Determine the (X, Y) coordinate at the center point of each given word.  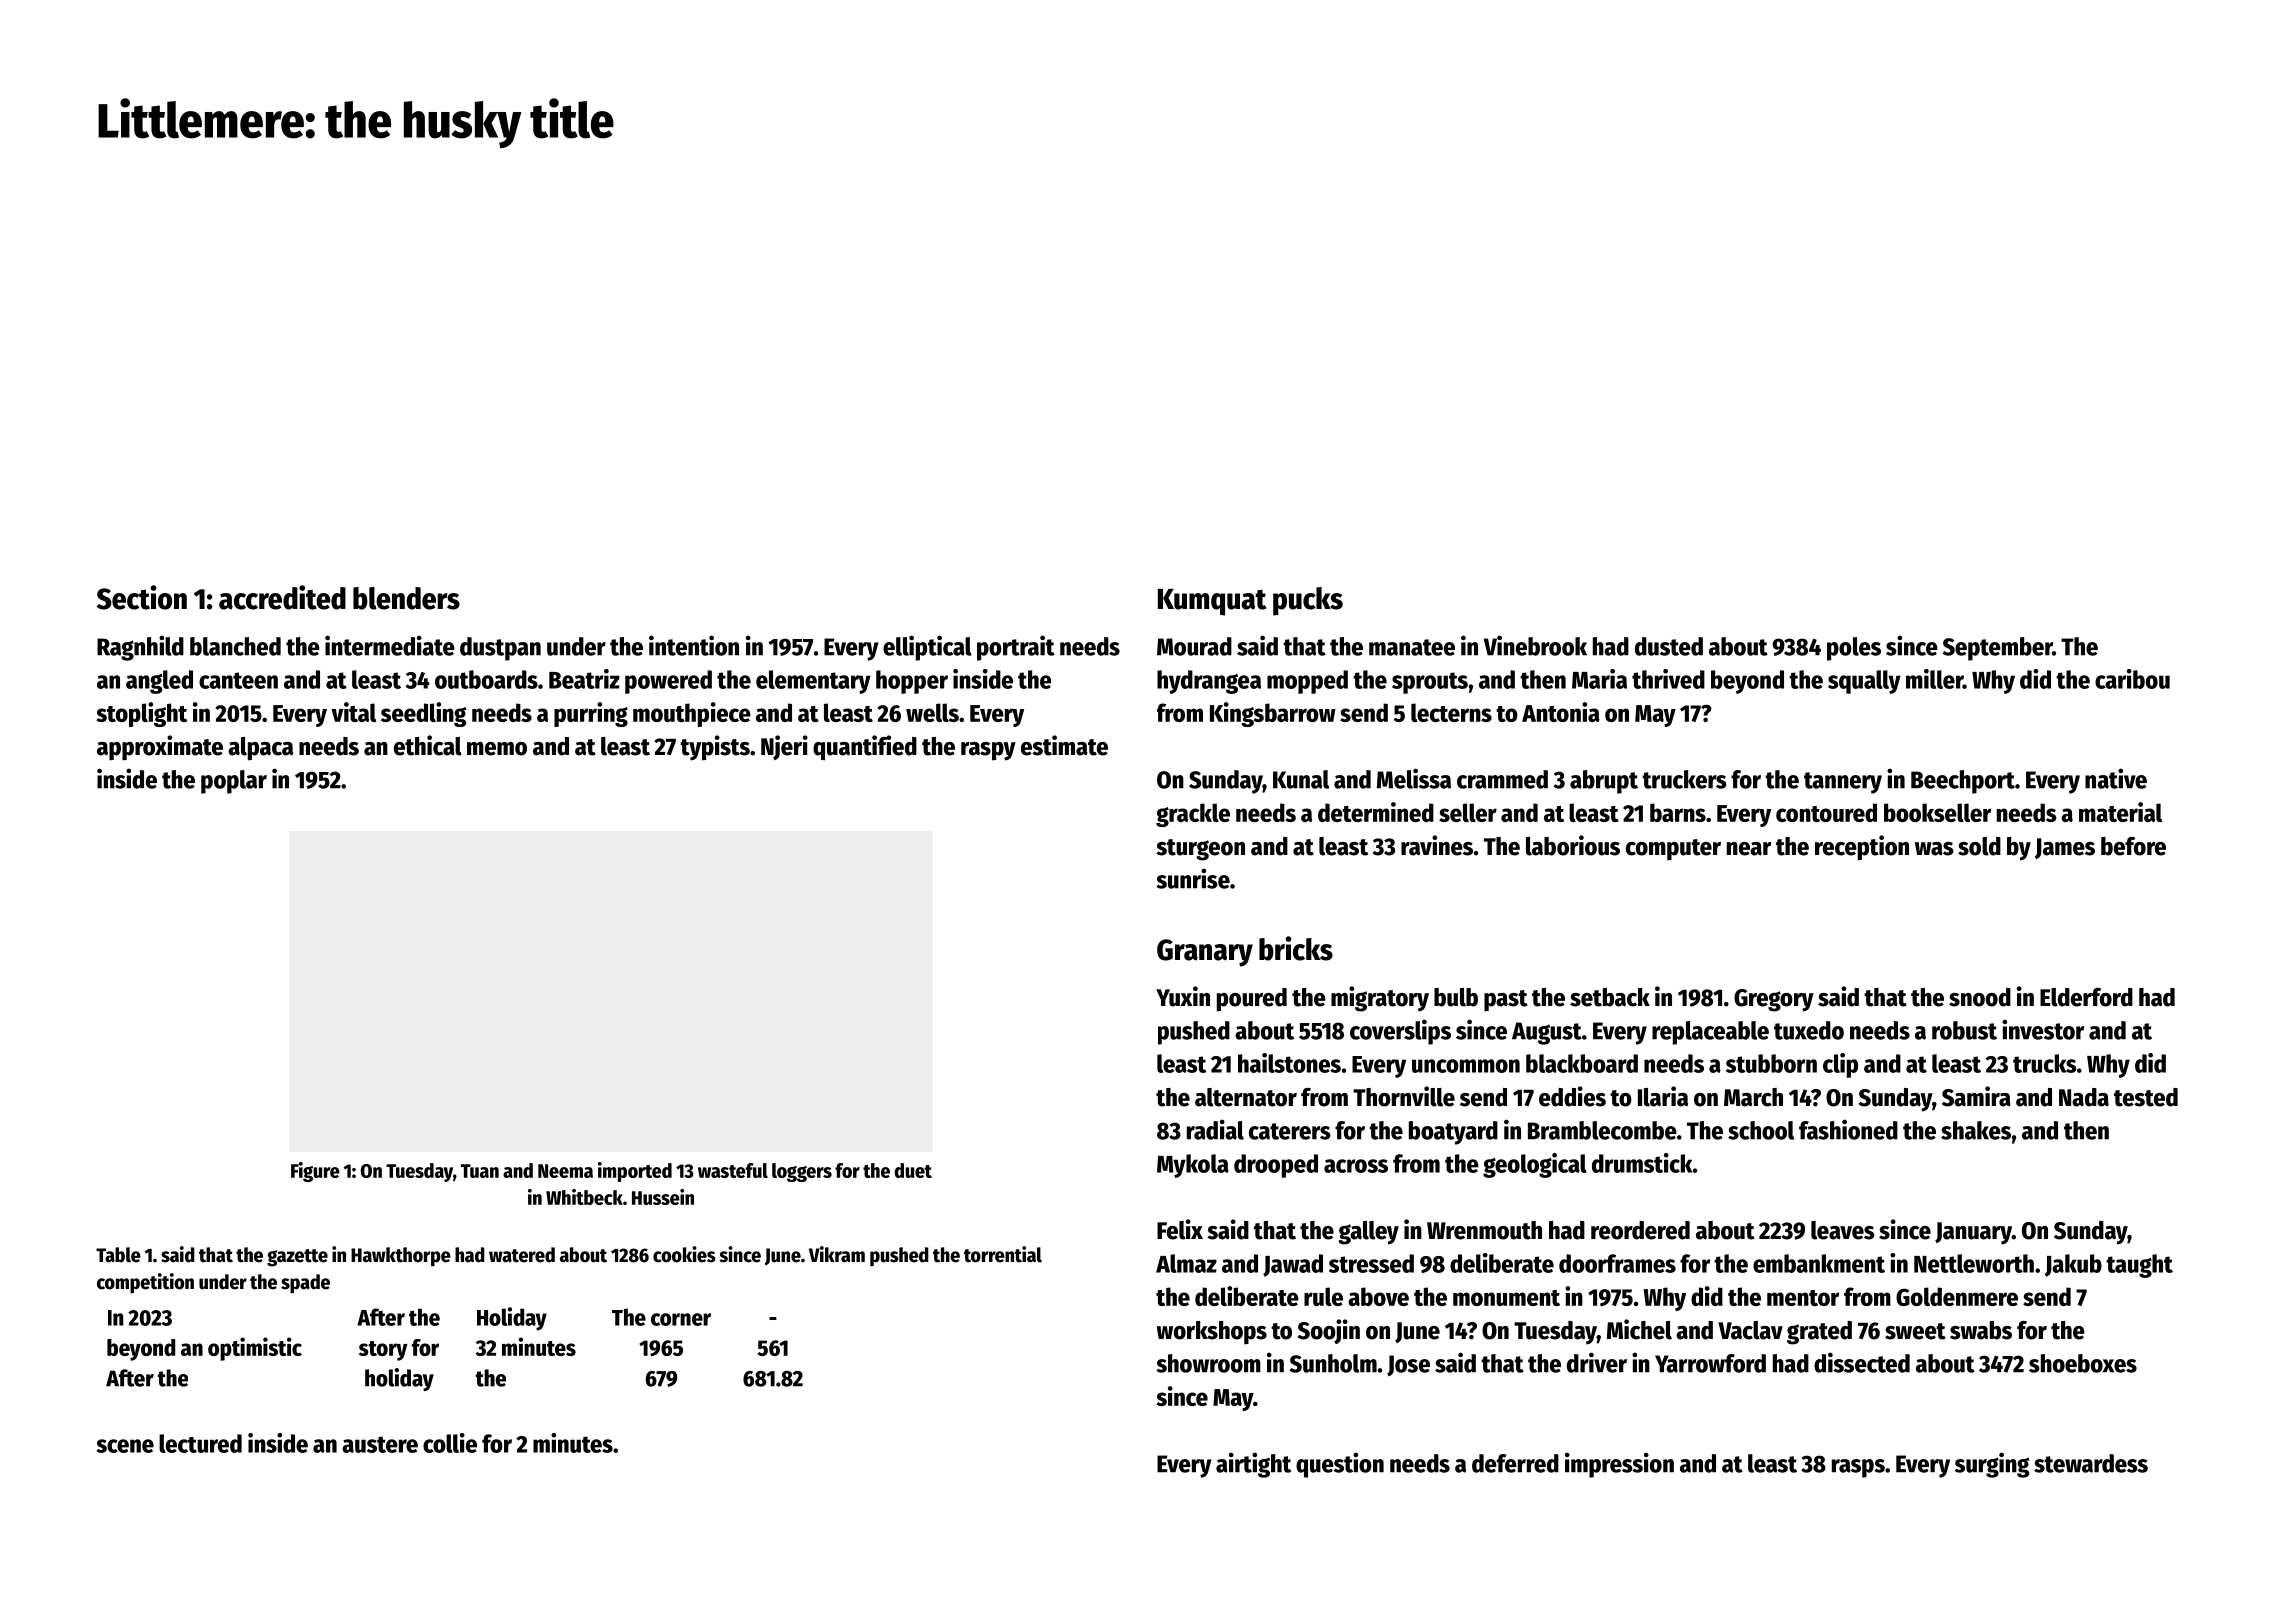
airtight (1253, 1465)
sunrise (1193, 878)
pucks (1308, 601)
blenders (406, 598)
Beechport (1963, 782)
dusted (1669, 646)
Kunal (1301, 779)
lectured (200, 1443)
